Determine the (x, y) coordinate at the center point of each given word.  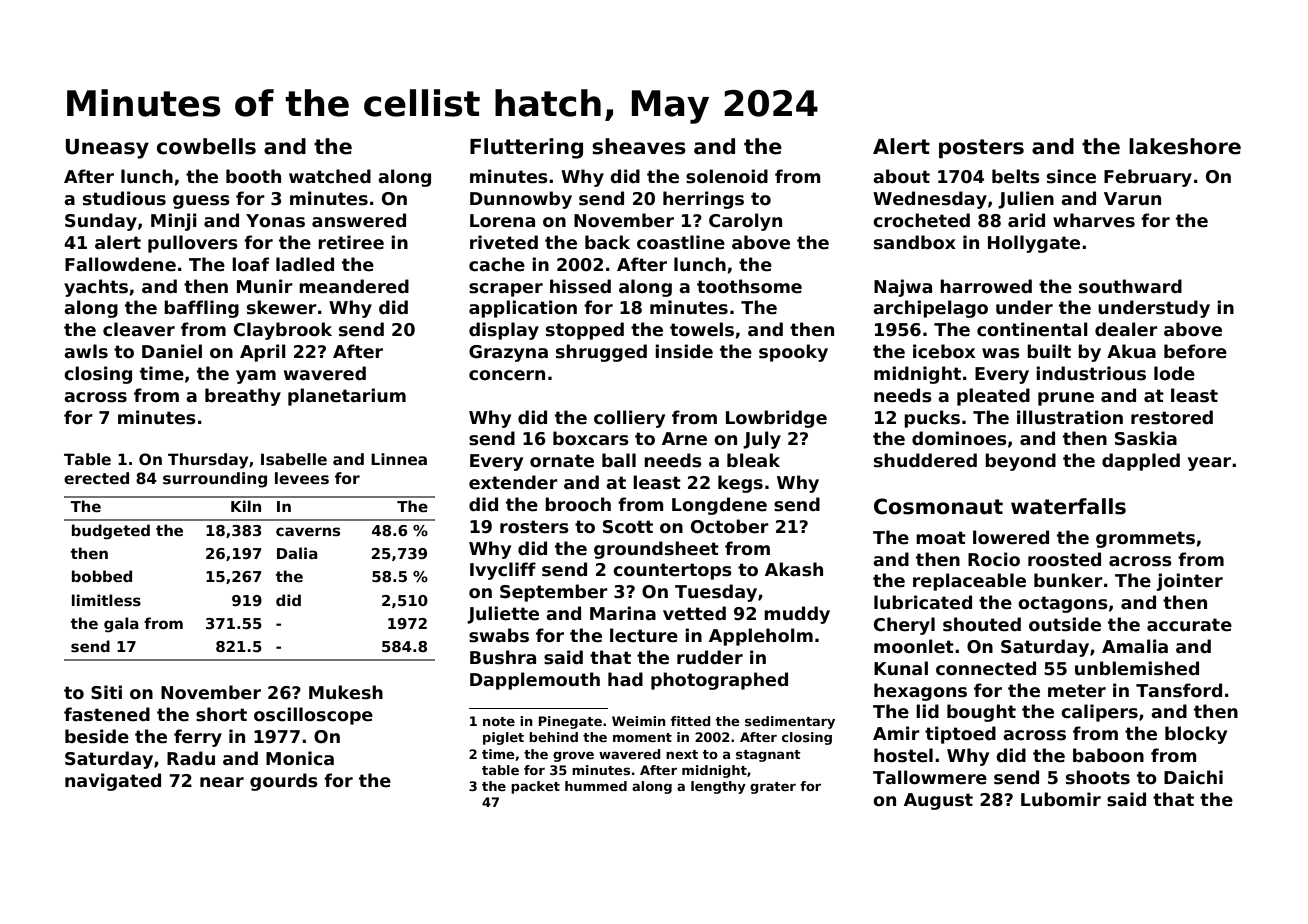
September (554, 593)
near (222, 782)
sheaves (639, 146)
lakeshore (1185, 146)
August (938, 801)
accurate (1189, 625)
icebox (944, 351)
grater (773, 788)
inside (684, 351)
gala (121, 625)
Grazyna (508, 353)
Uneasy (107, 149)
